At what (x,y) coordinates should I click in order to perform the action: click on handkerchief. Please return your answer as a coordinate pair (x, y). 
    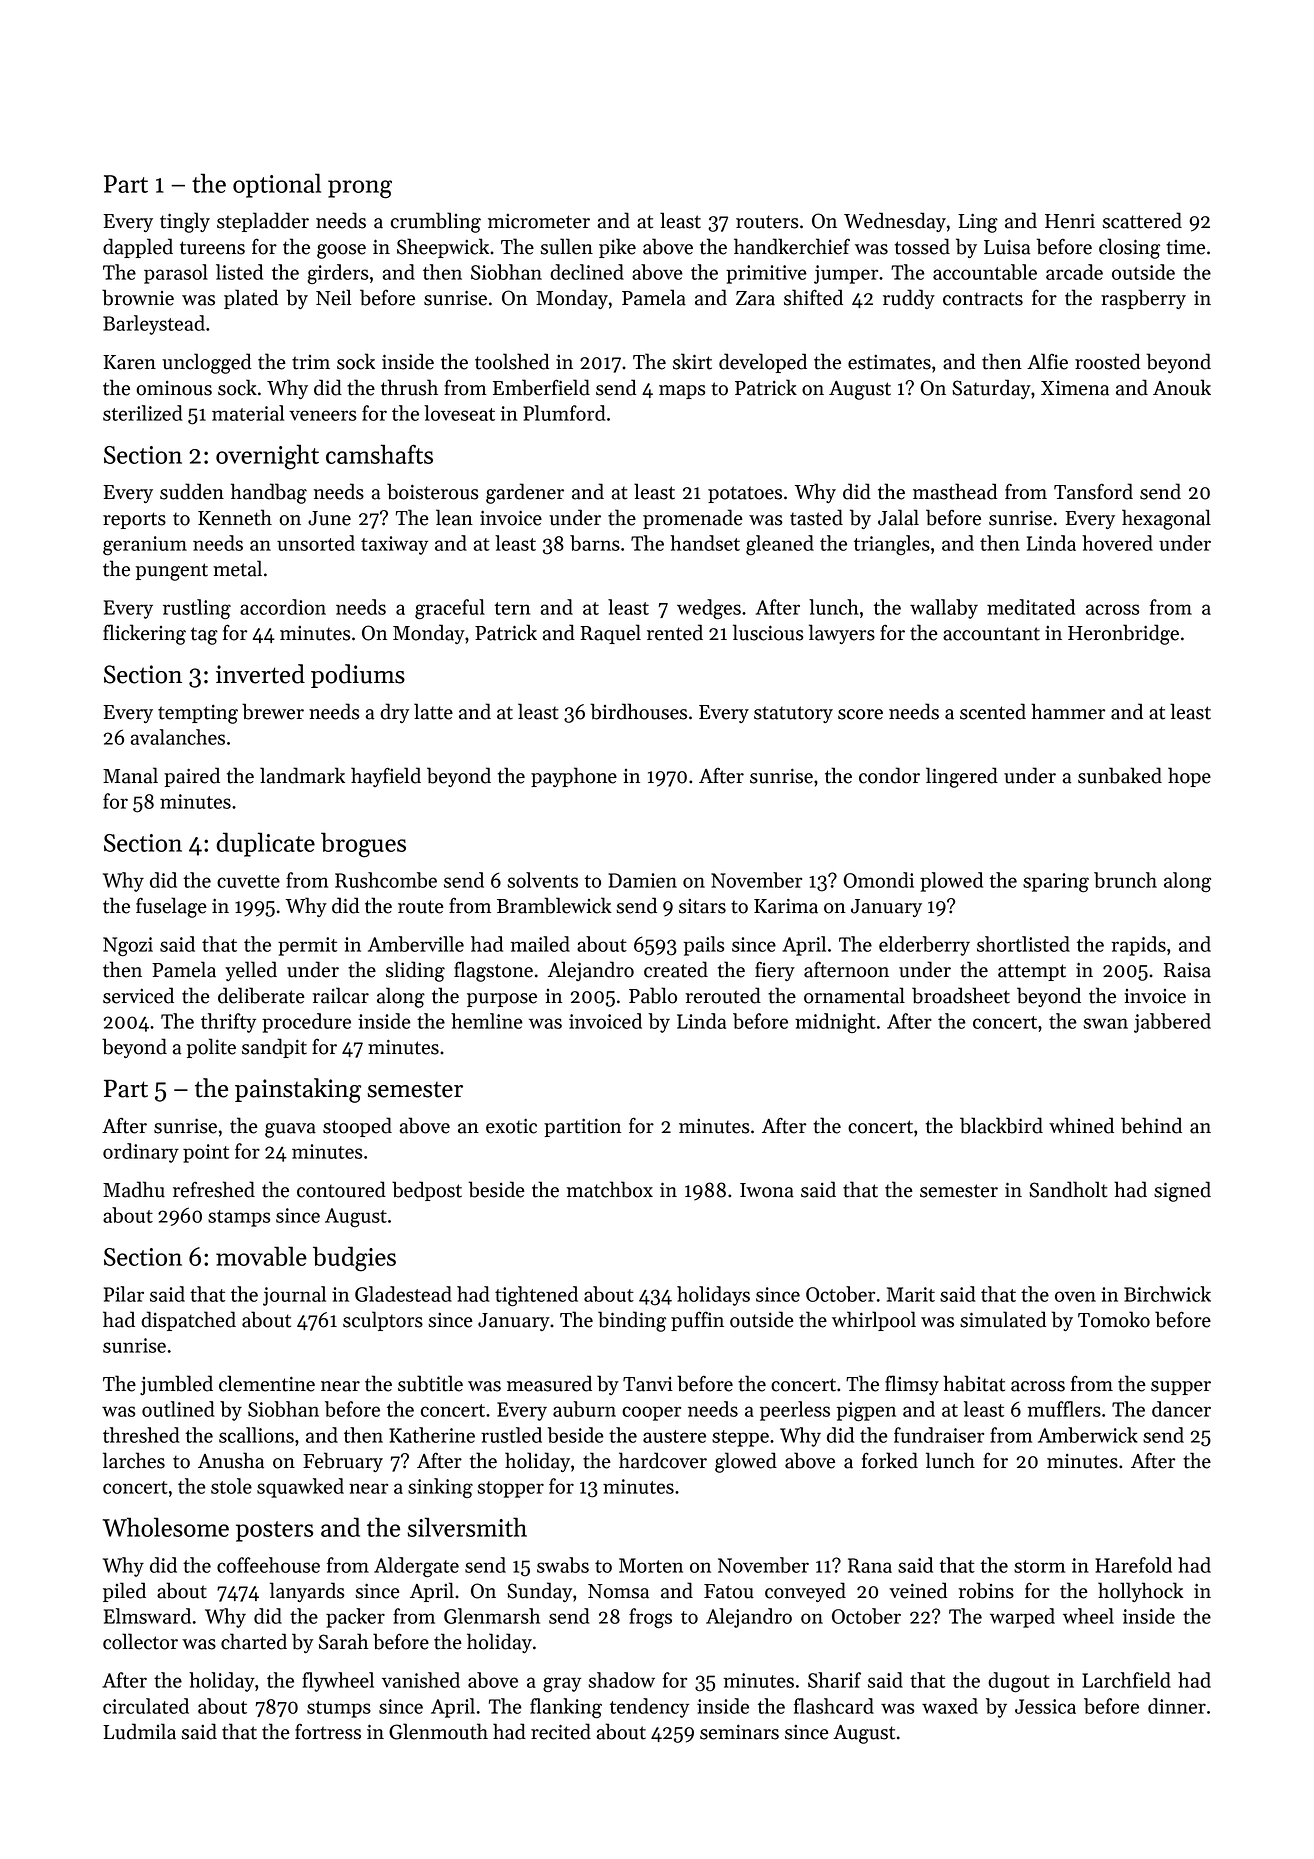
    Looking at the image, I should click on (792, 246).
